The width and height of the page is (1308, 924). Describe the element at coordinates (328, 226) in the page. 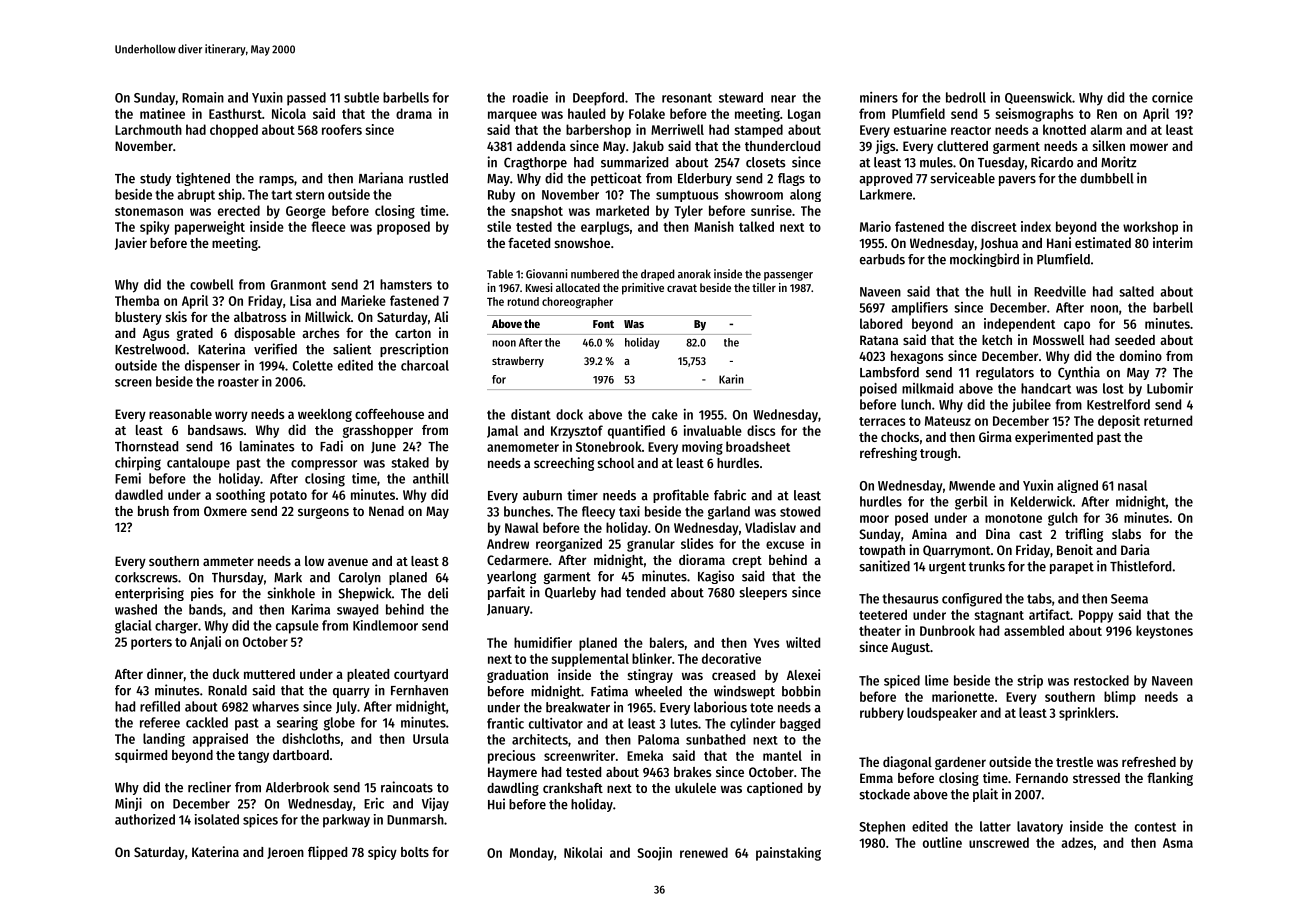

I see `fleece` at that location.
